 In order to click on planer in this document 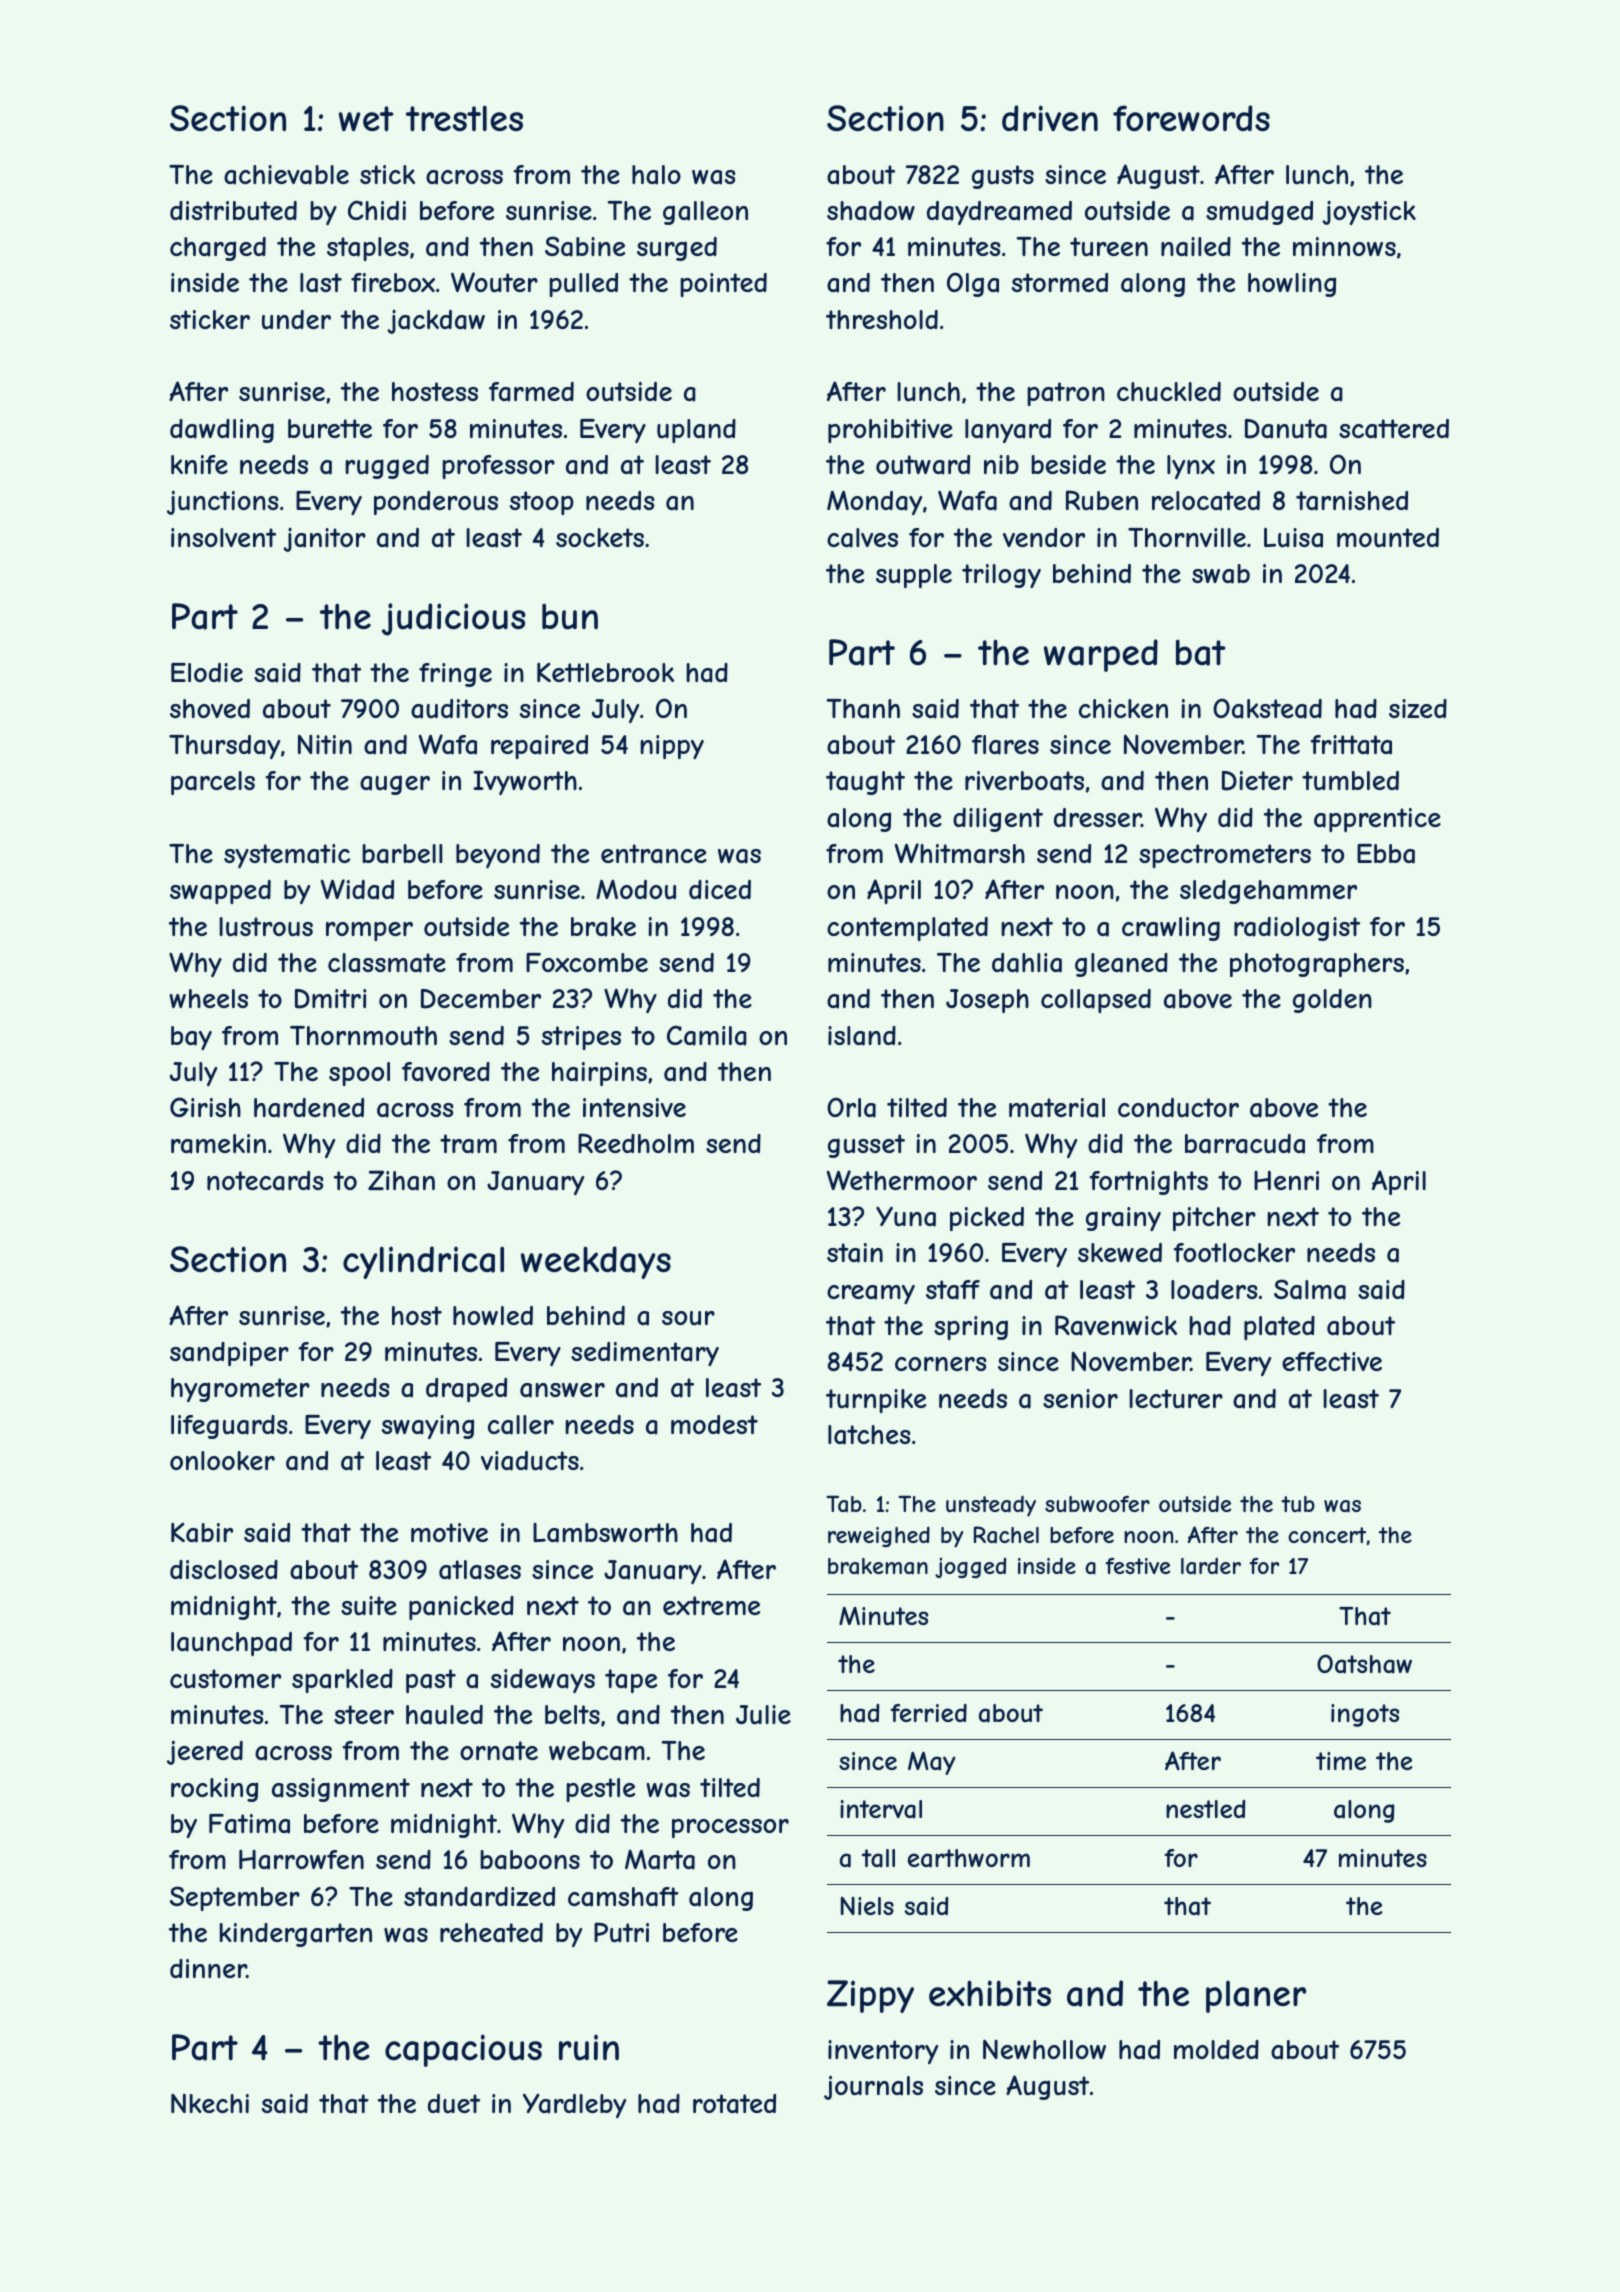, I will do `click(1256, 1997)`.
